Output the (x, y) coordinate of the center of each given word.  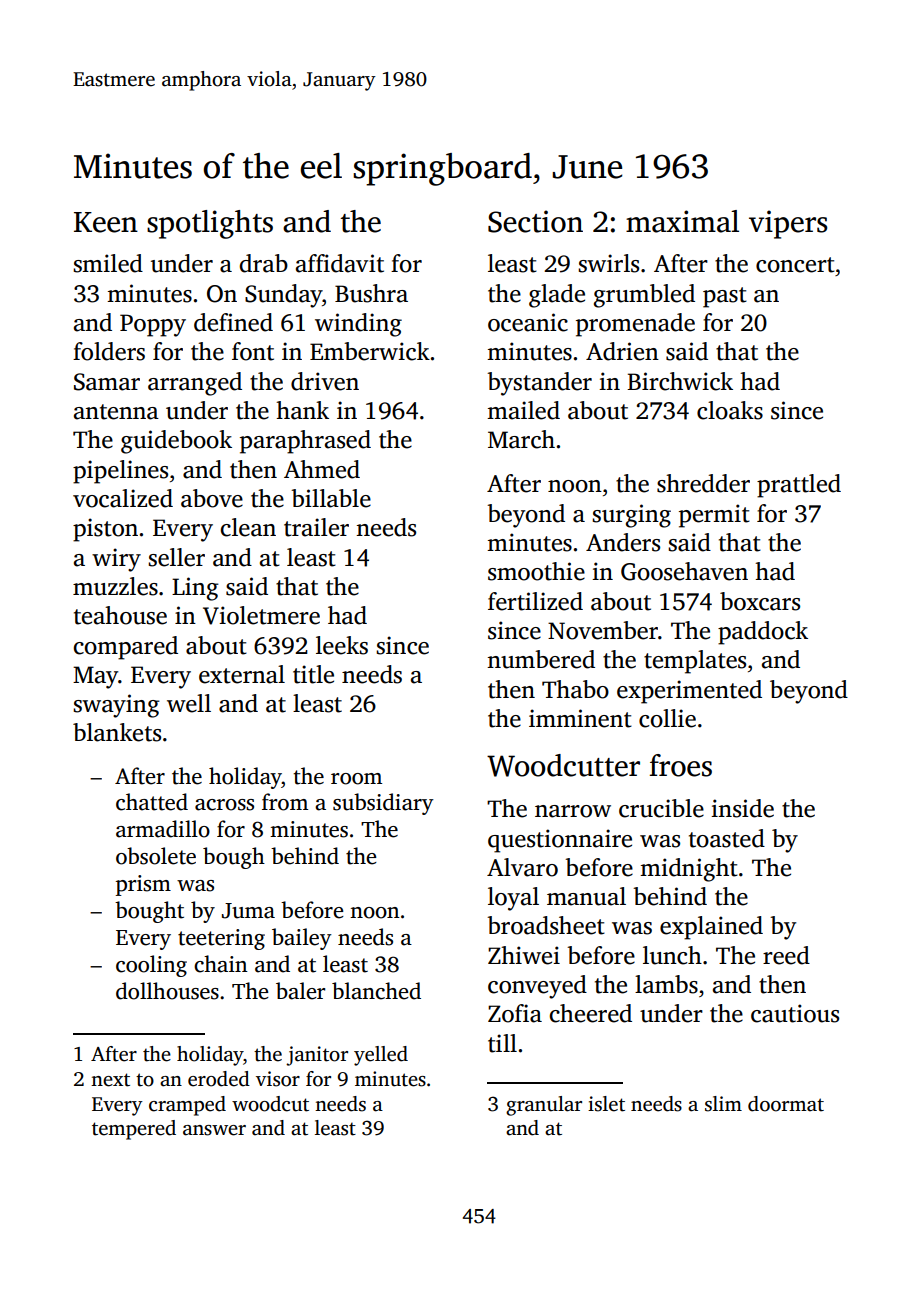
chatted (152, 802)
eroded (219, 1079)
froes (681, 765)
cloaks (730, 410)
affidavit (340, 263)
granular (544, 1106)
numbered (541, 659)
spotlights (210, 224)
